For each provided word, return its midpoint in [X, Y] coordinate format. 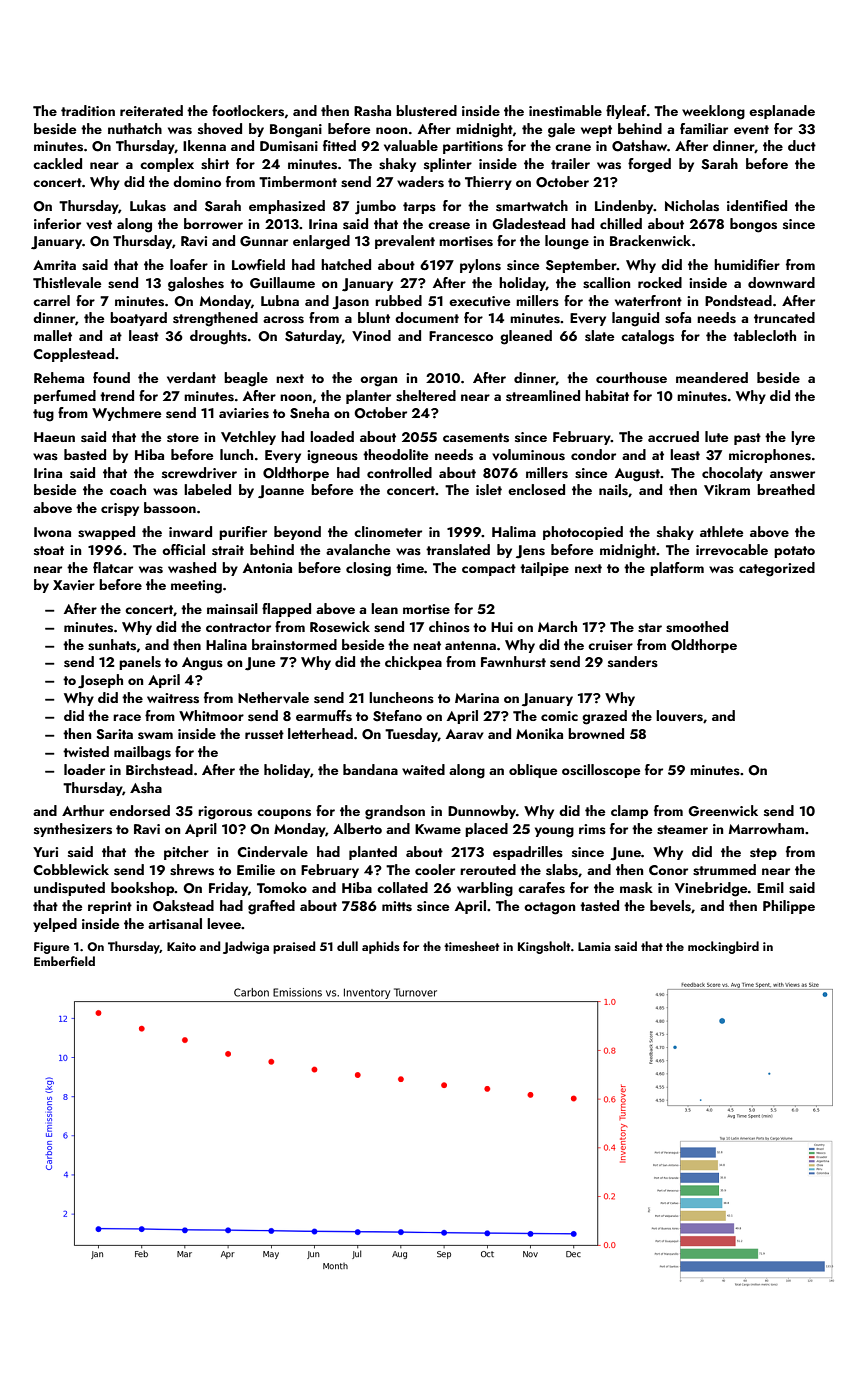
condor [593, 454]
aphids [381, 947]
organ [378, 381]
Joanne [281, 492]
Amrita [54, 265]
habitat [607, 395]
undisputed [69, 889]
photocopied [583, 533]
